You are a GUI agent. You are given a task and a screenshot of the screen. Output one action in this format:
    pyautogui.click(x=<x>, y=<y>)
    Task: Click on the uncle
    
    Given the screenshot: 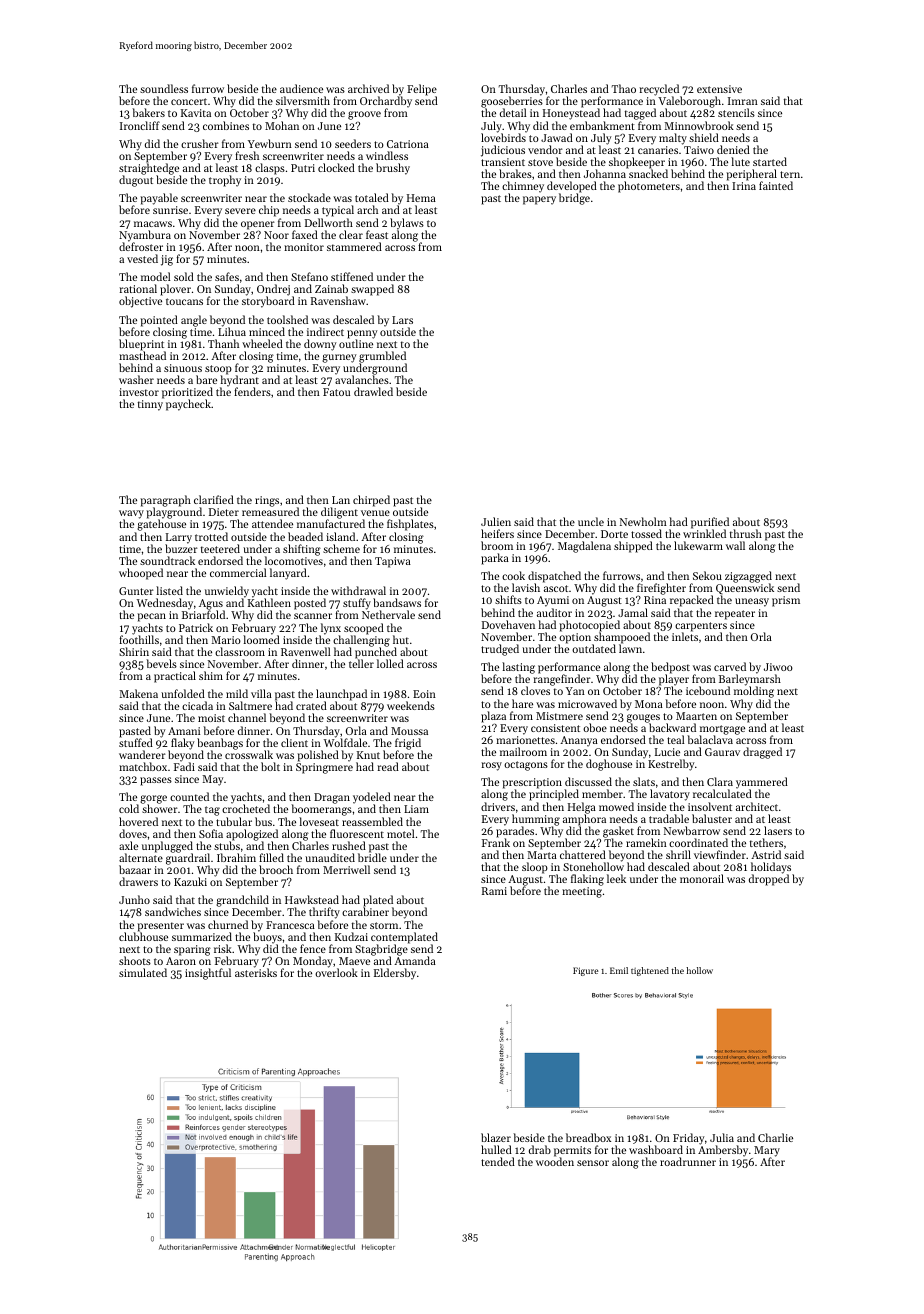 What is the action you would take?
    pyautogui.click(x=591, y=521)
